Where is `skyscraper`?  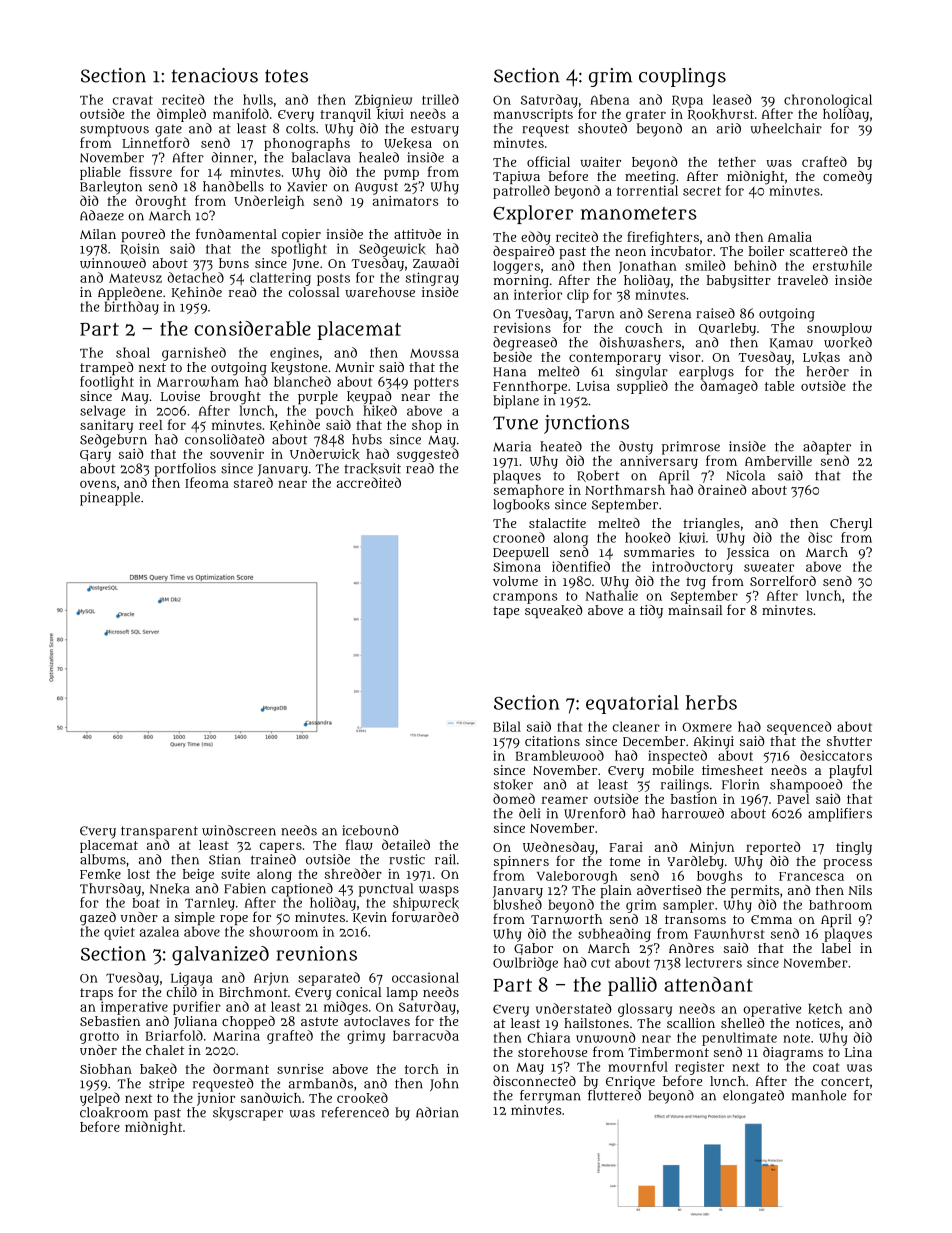 skyscraper is located at coordinates (248, 1114).
